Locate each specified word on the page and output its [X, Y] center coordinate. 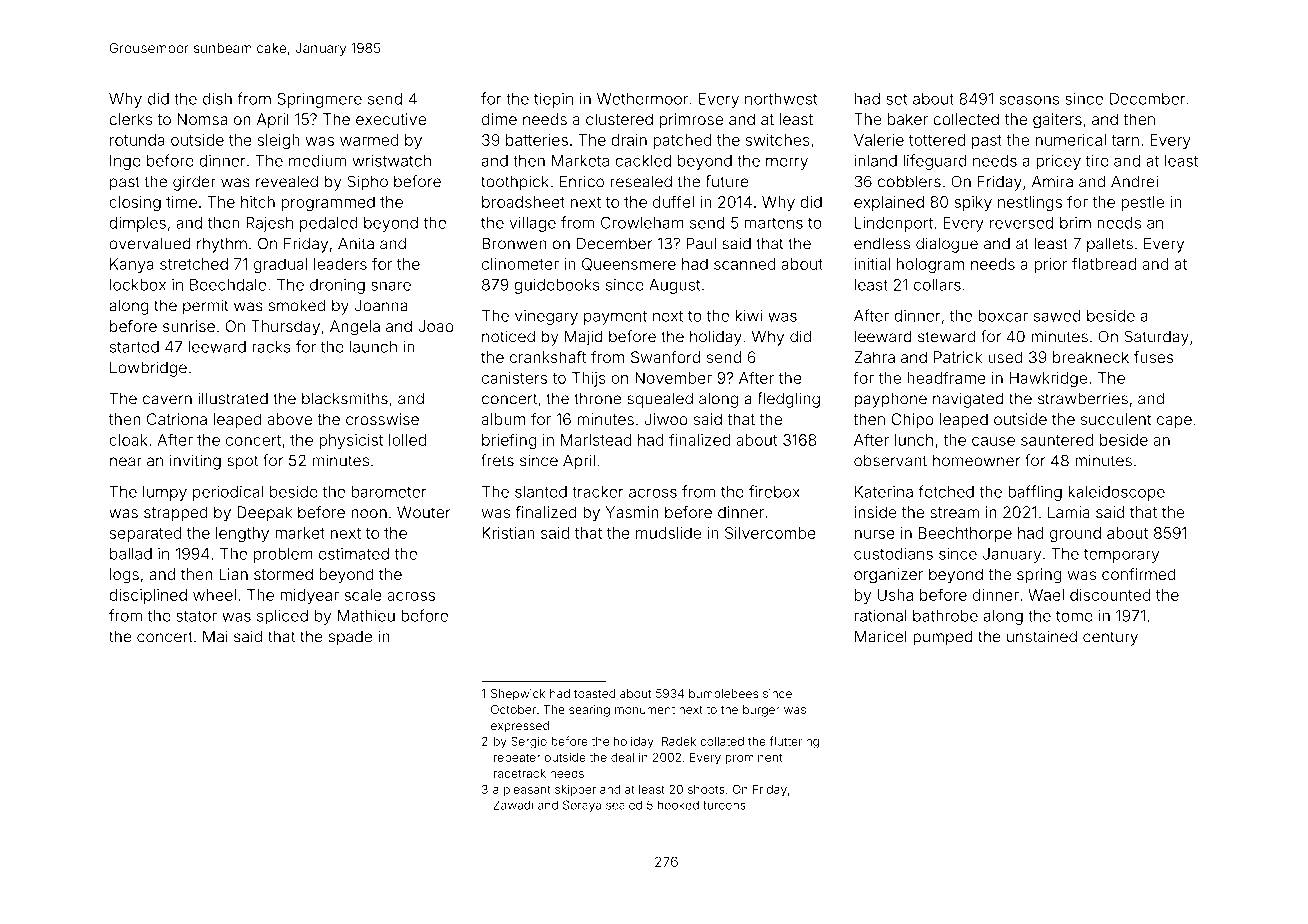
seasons [1029, 100]
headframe [946, 377]
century [1110, 638]
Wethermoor [642, 99]
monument [645, 710]
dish [217, 99]
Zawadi [513, 805]
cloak [128, 440]
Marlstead [596, 440]
